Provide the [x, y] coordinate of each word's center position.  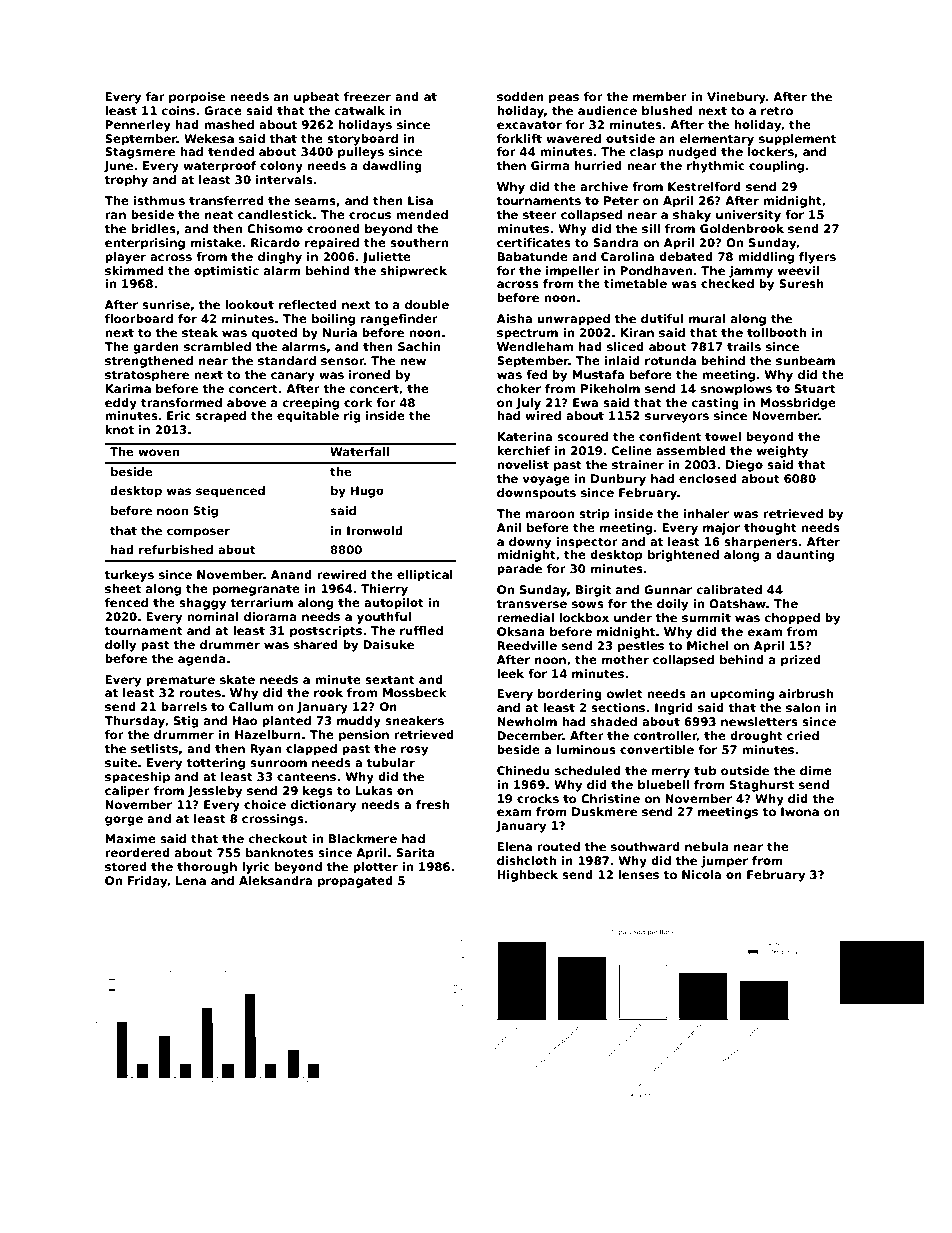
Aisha [514, 318]
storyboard [362, 140]
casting [715, 404]
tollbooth [776, 332]
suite [121, 762]
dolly [120, 646]
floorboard [139, 318]
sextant [390, 680]
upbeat [317, 98]
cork [358, 402]
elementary [717, 140]
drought [756, 737]
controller [665, 736]
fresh [432, 804]
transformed [181, 402]
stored [126, 866]
